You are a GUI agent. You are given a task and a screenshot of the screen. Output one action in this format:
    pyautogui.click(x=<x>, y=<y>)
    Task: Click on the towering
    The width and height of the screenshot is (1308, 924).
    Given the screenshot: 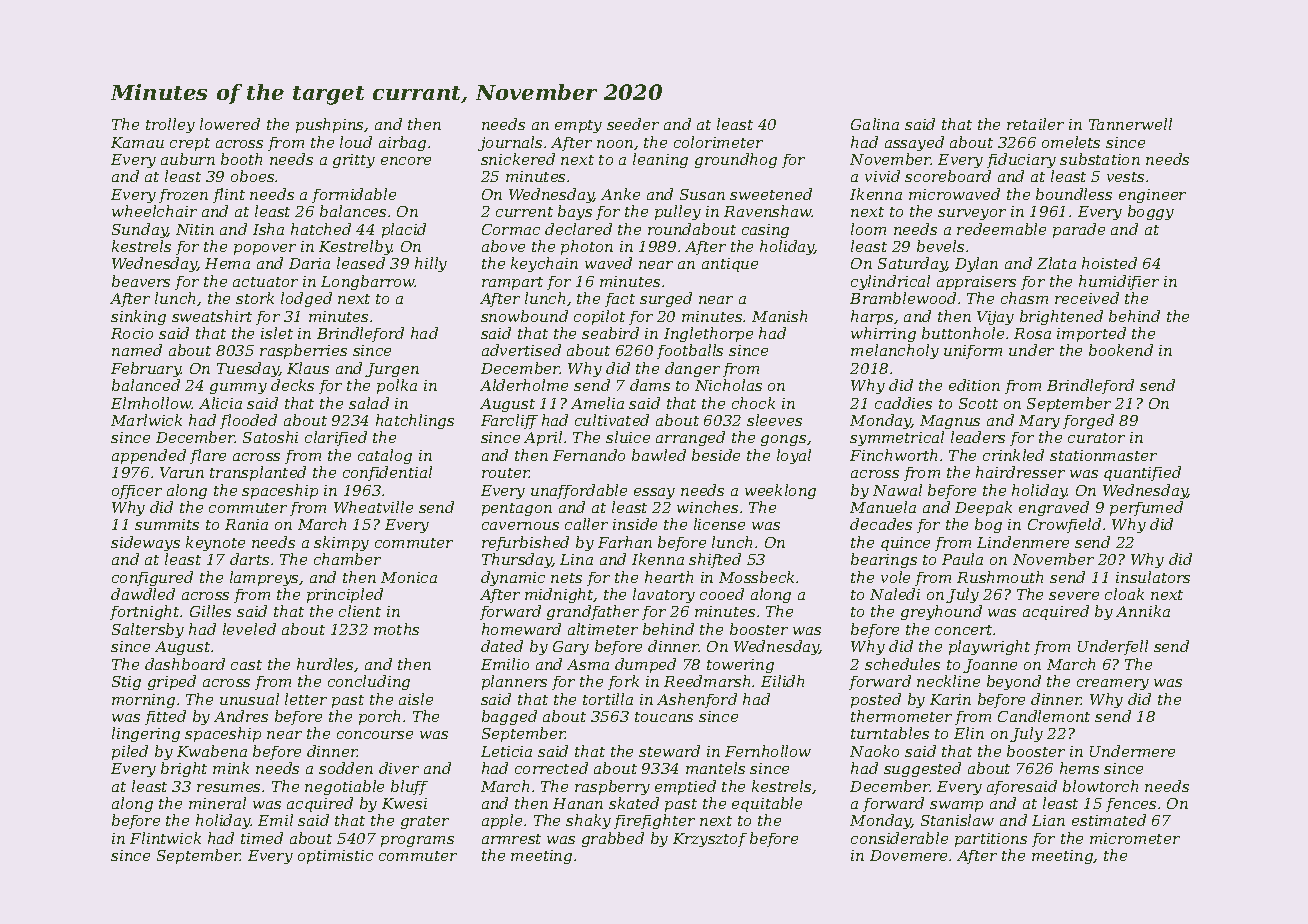 What is the action you would take?
    pyautogui.click(x=740, y=666)
